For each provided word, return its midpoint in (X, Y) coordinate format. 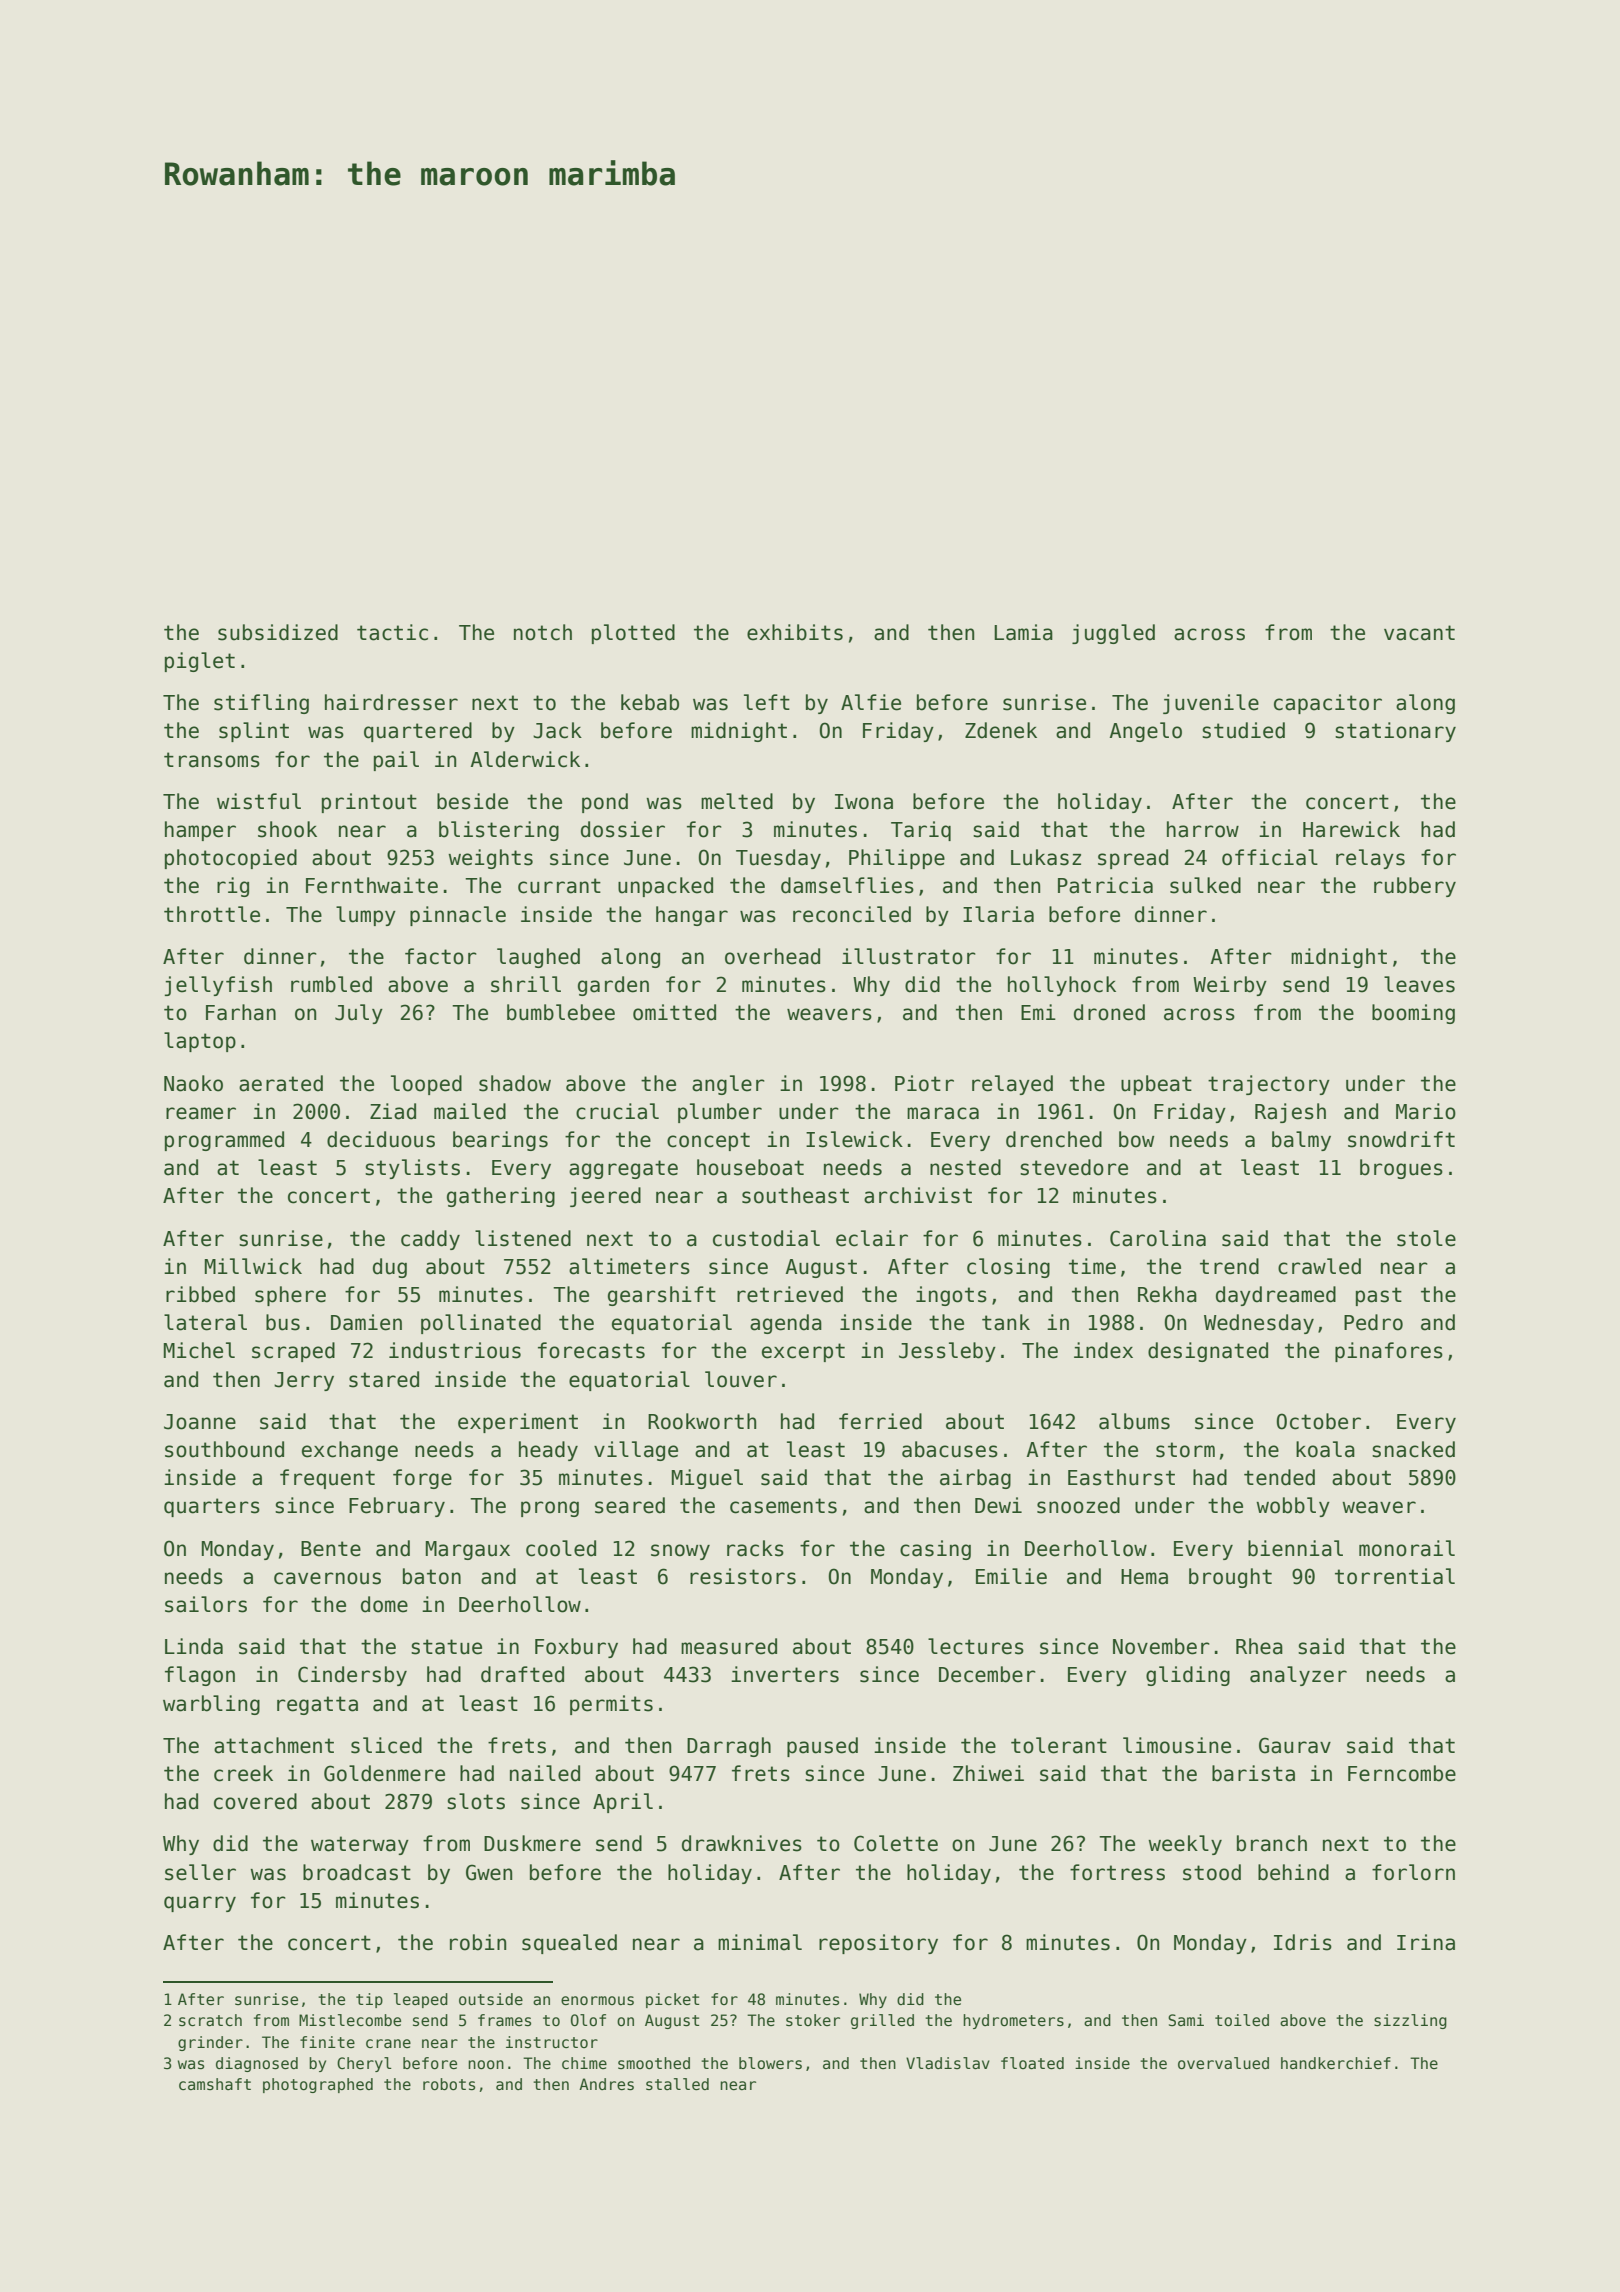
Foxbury (576, 1648)
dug (390, 1268)
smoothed (654, 2063)
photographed (318, 2085)
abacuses (950, 1449)
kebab (650, 702)
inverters (785, 1674)
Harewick (1351, 829)
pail (396, 761)
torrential (1395, 1576)
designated (1208, 1352)
